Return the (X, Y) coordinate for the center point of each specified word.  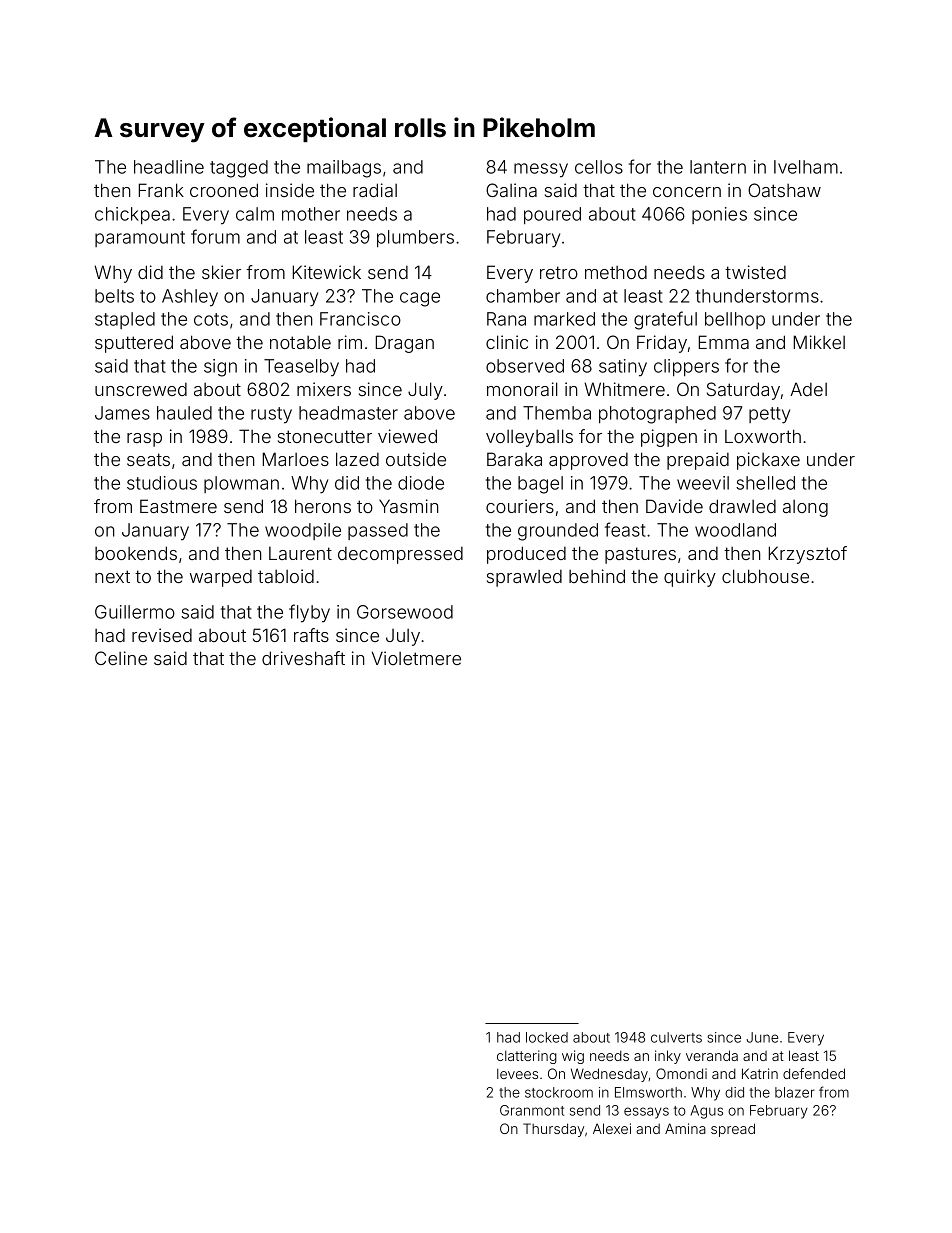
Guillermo (135, 612)
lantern (718, 167)
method (616, 272)
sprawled (524, 578)
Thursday (553, 1130)
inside (290, 190)
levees (517, 1073)
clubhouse (765, 576)
